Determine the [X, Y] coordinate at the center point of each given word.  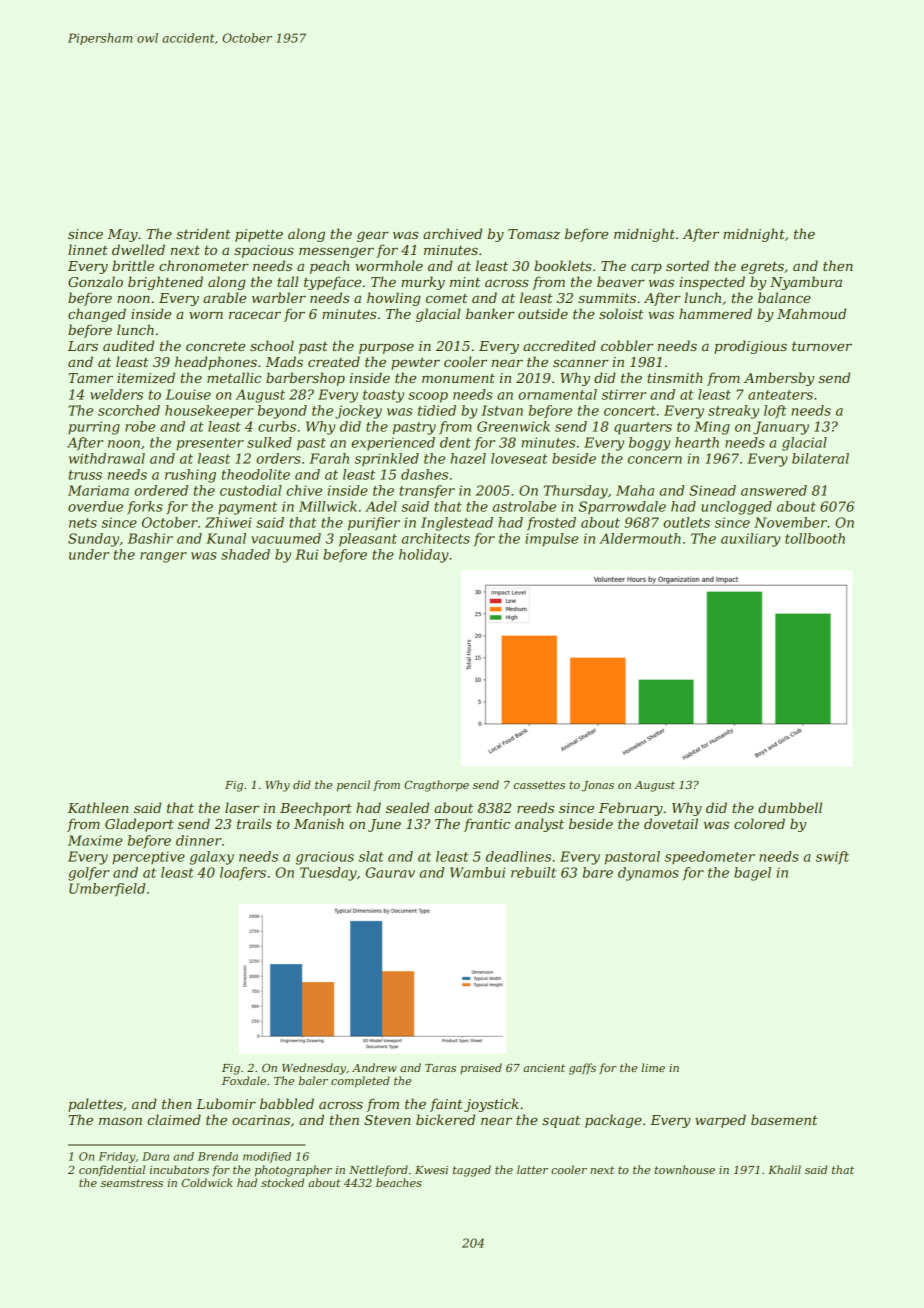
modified [267, 1157]
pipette [259, 235]
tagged [472, 1171]
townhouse [685, 1169]
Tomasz [534, 234]
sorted [687, 265]
